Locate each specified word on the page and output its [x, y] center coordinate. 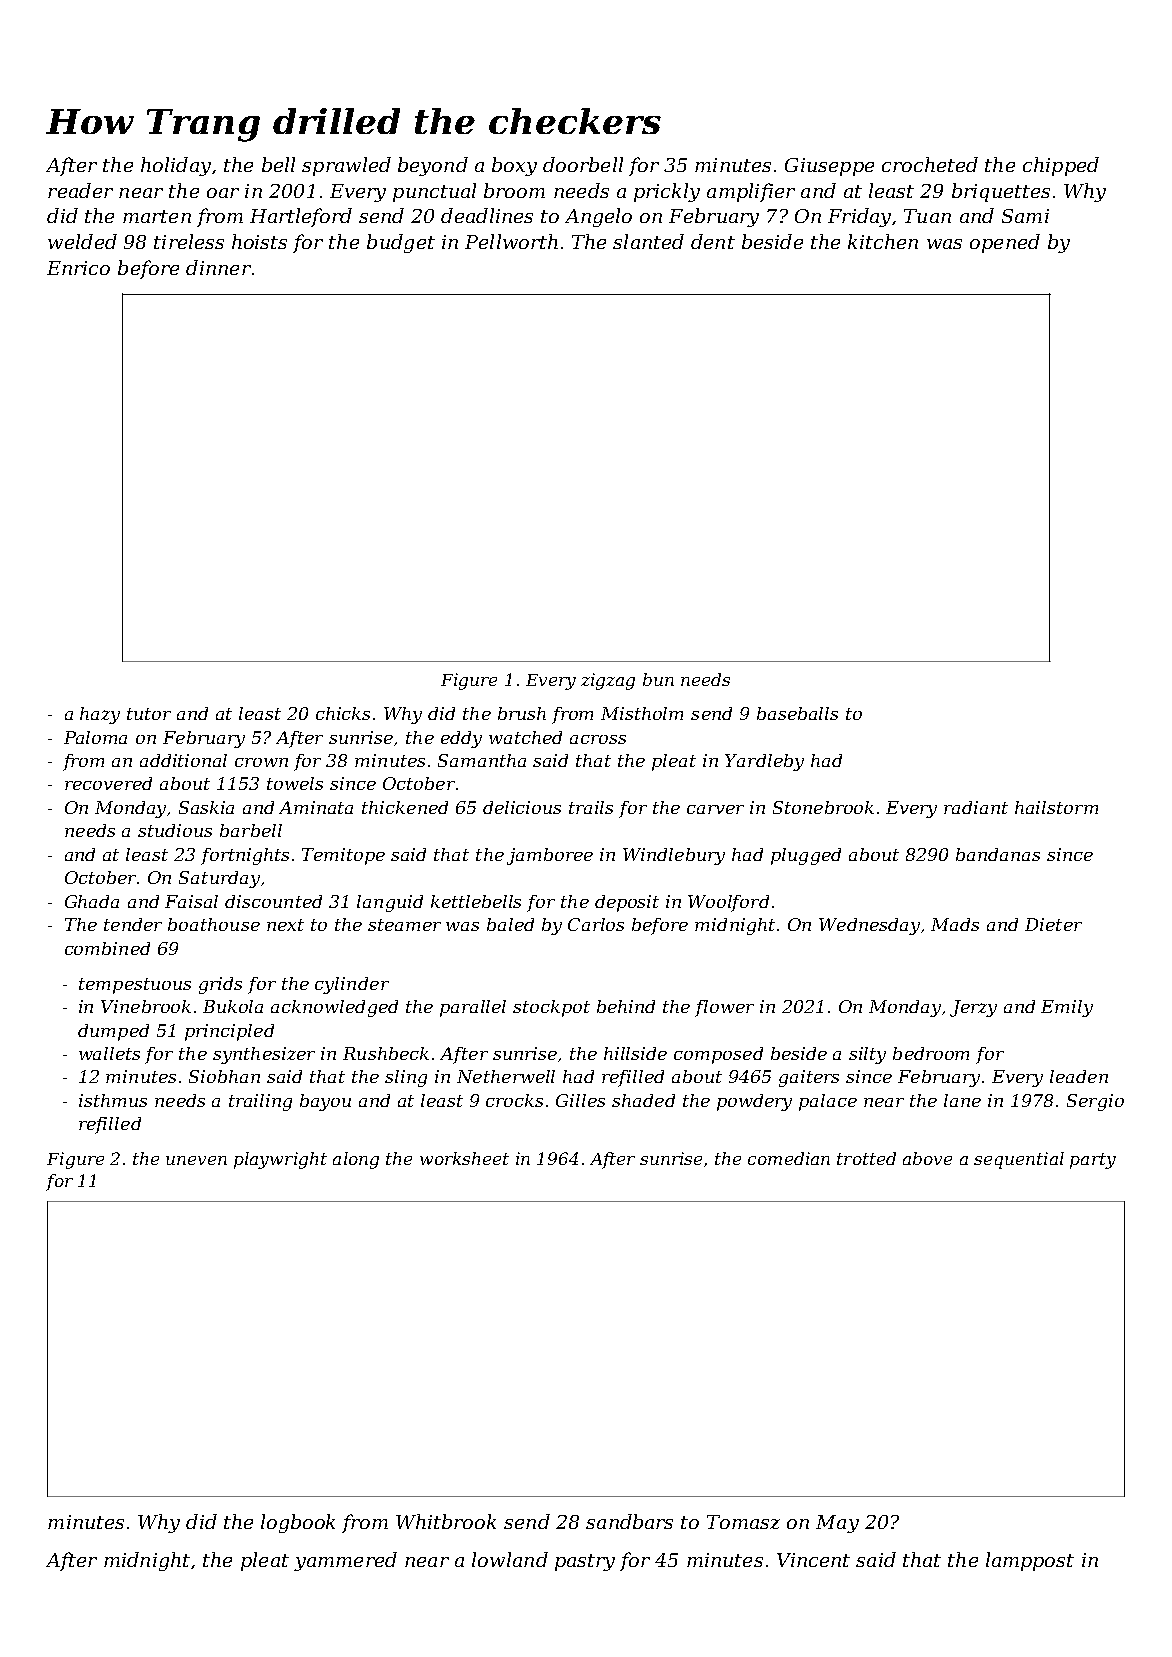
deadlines [487, 215]
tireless [189, 241]
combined [107, 948]
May [837, 1524]
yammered [345, 1561]
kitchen [883, 241]
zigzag [608, 681]
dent [713, 241]
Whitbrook [446, 1521]
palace [828, 1102]
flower [724, 1008]
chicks [343, 713]
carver [715, 809]
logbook [298, 1523]
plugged [806, 856]
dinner [218, 267]
